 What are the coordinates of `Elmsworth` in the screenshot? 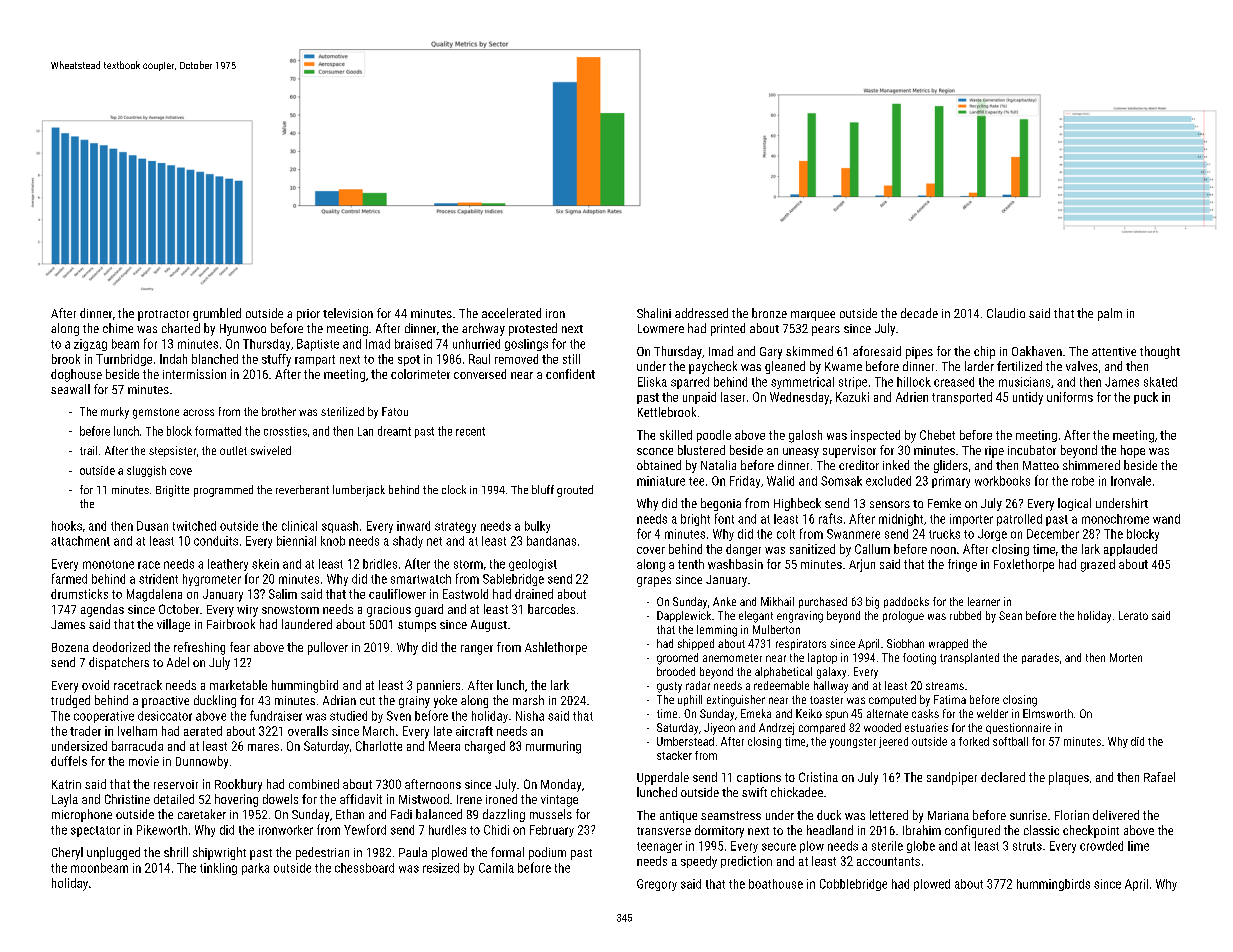 It's located at (1048, 713).
